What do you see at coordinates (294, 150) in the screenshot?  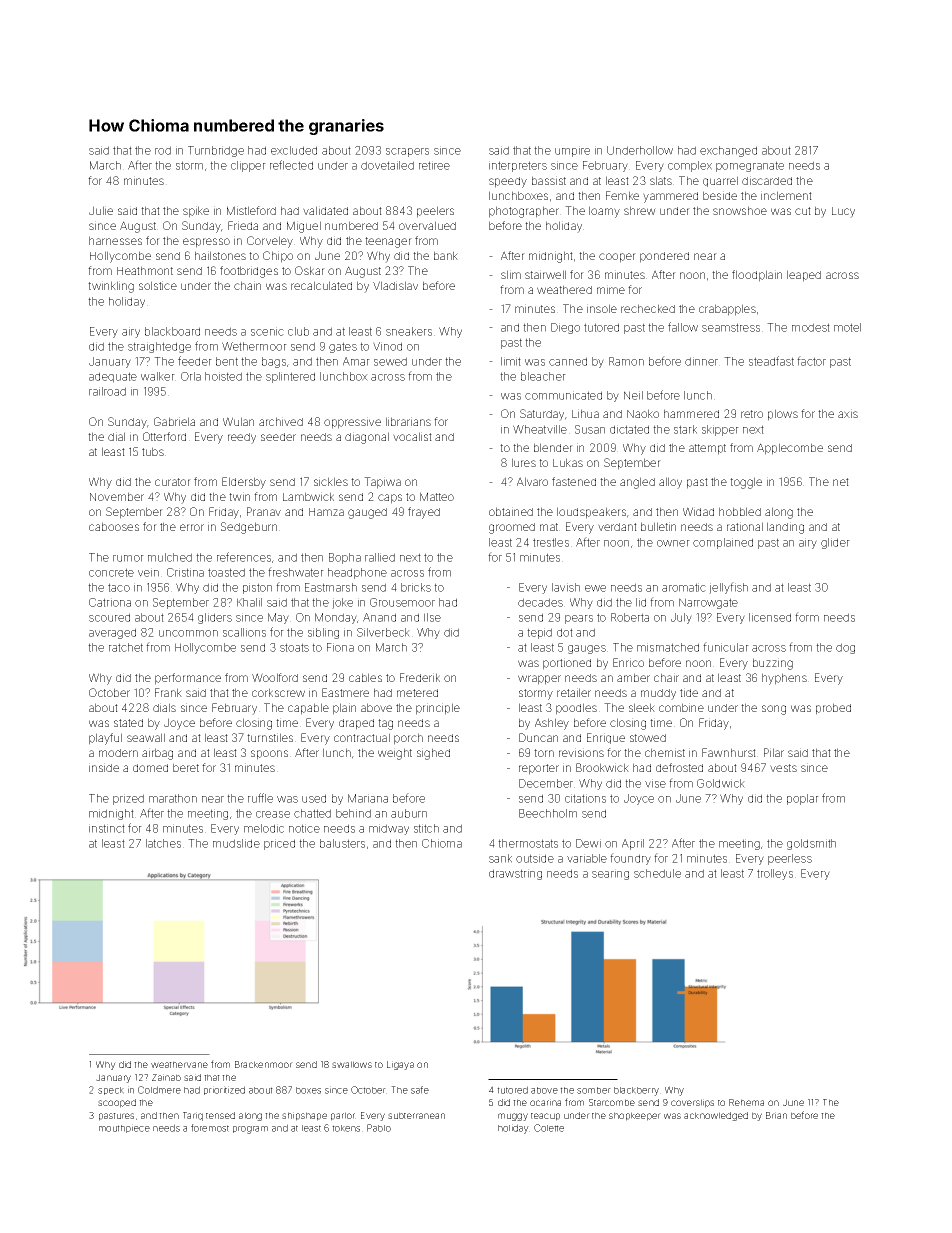 I see `excluded` at bounding box center [294, 150].
